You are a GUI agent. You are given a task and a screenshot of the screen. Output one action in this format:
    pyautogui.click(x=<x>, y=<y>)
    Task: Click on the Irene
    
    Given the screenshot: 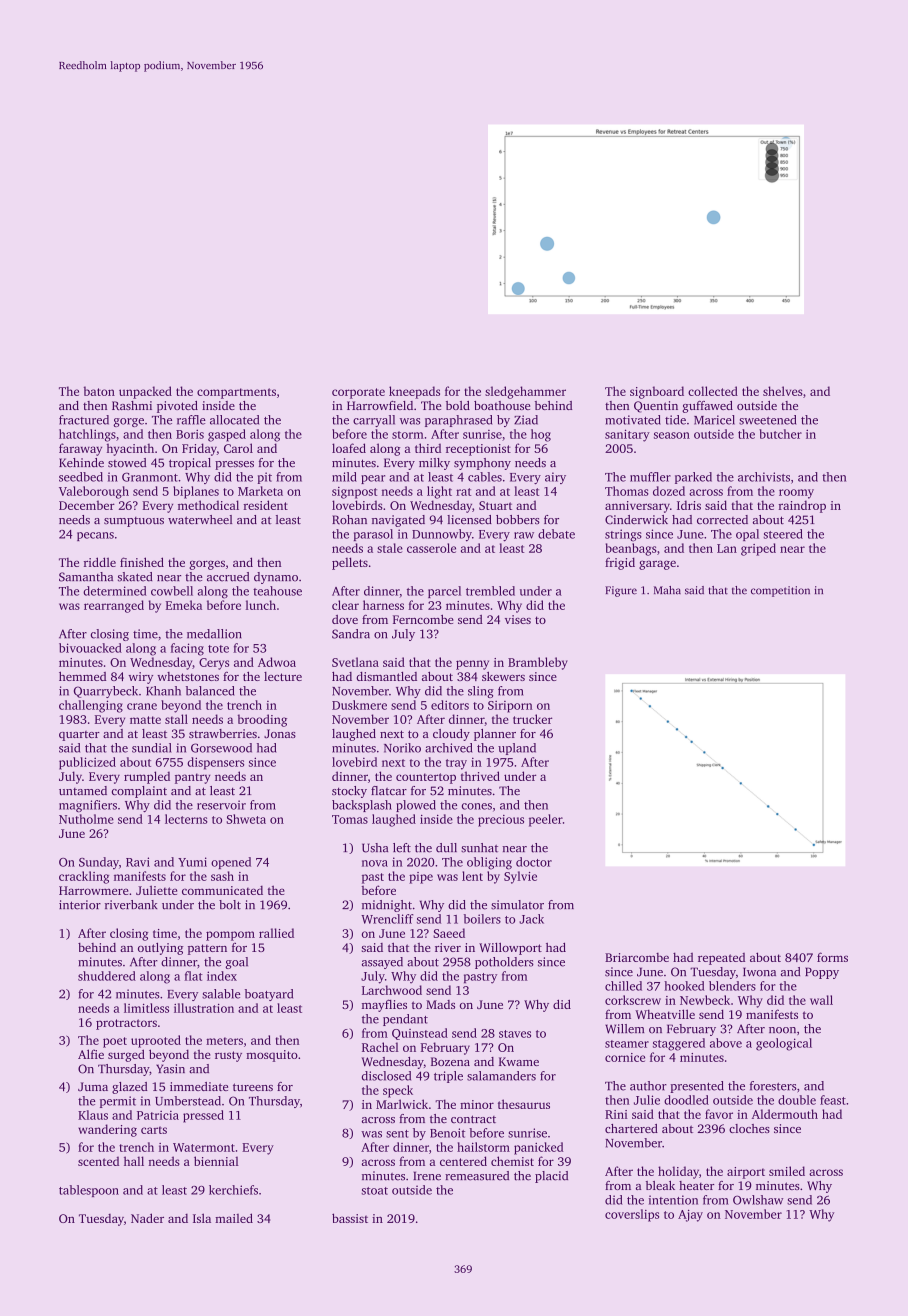 What is the action you would take?
    pyautogui.click(x=427, y=1176)
